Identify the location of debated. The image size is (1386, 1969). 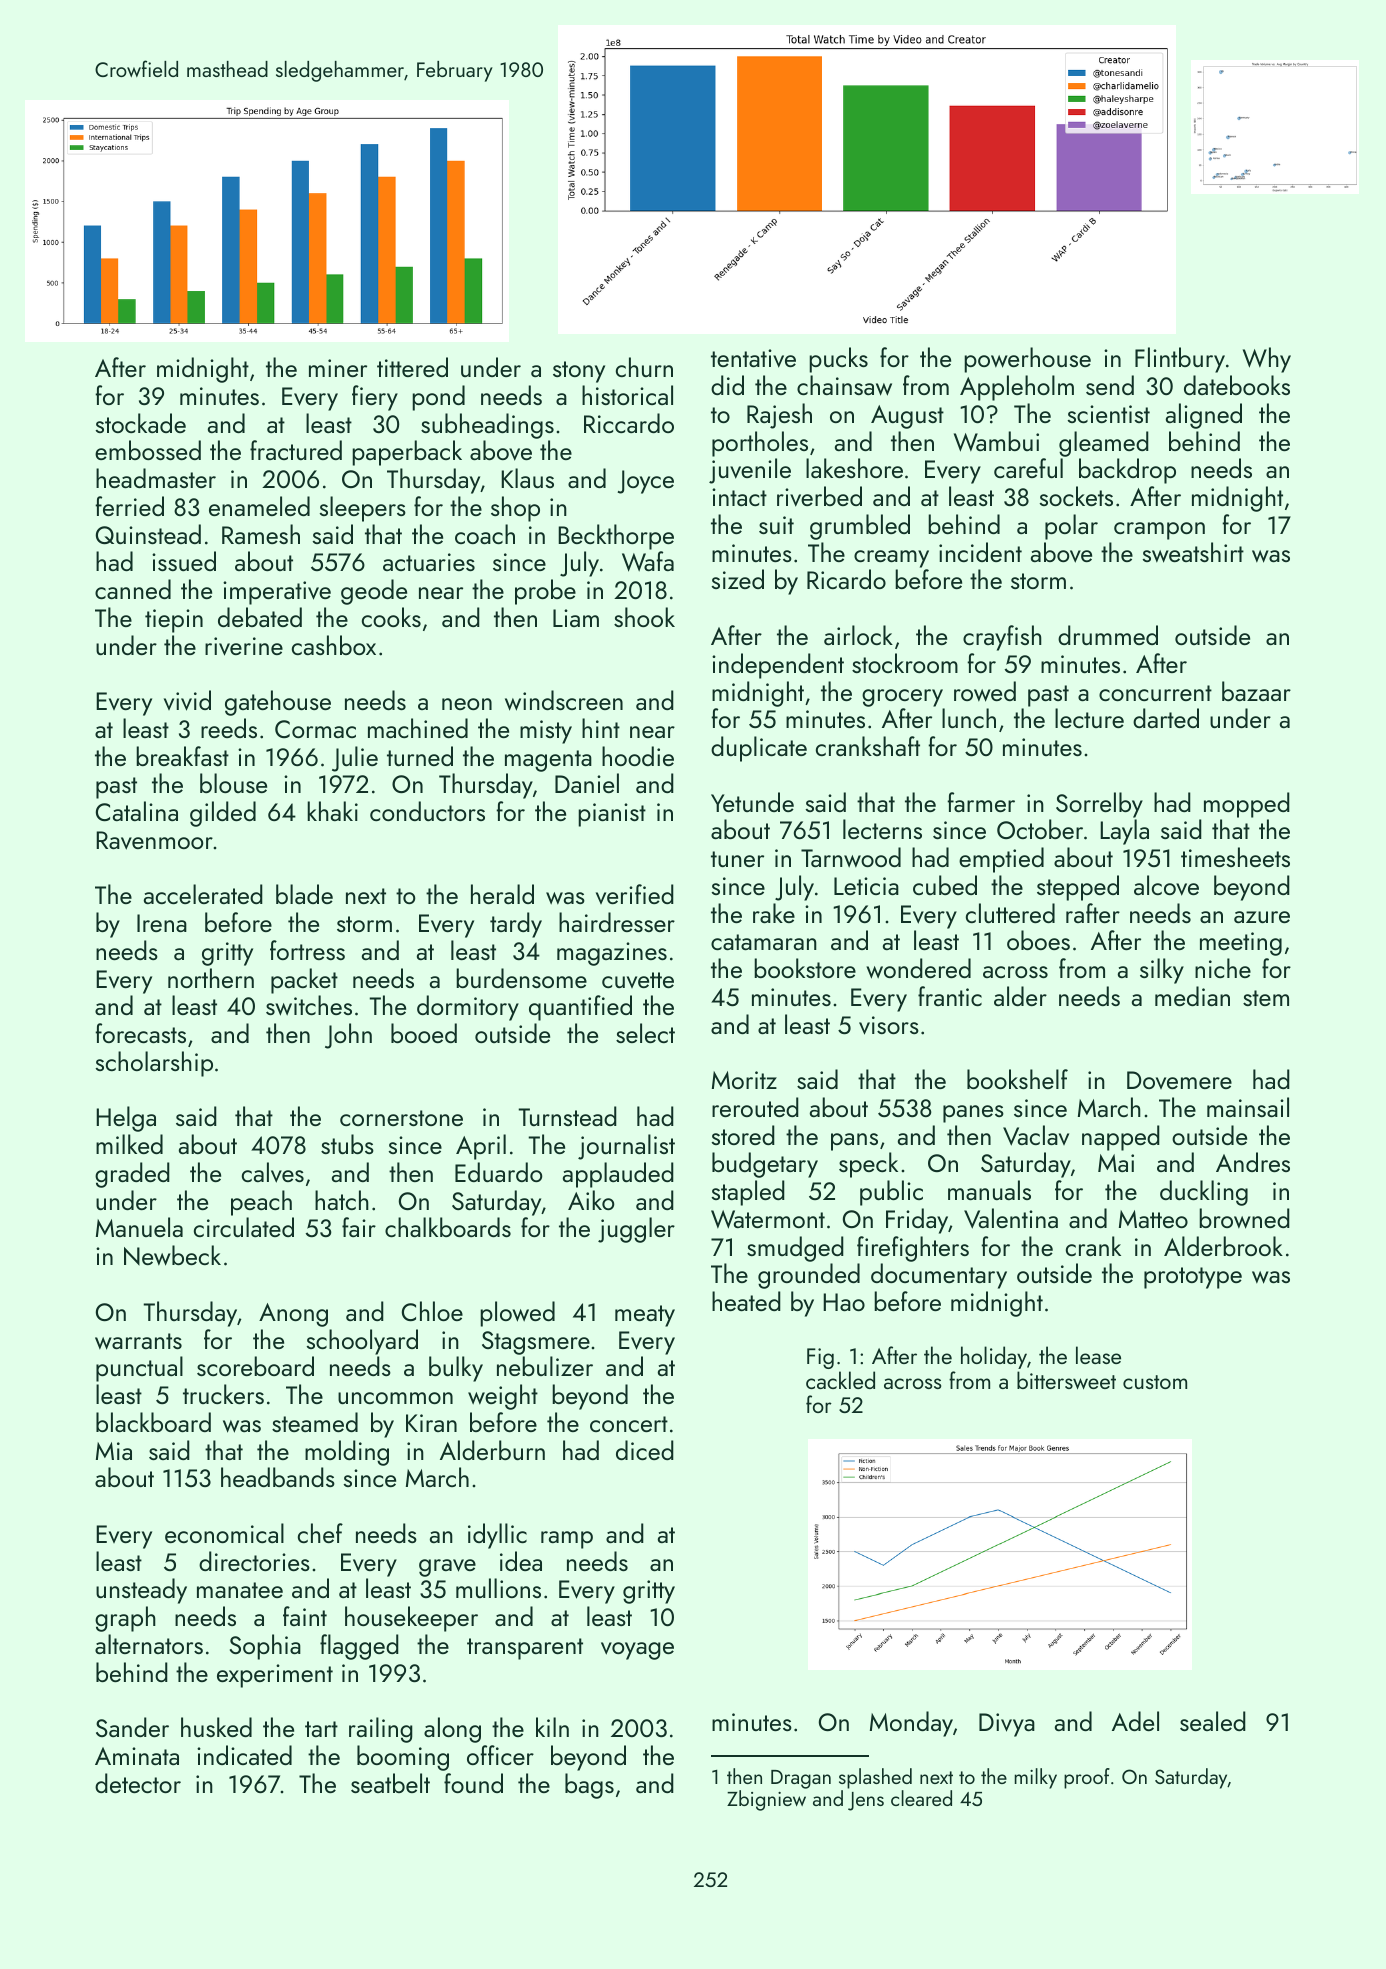
(260, 617).
